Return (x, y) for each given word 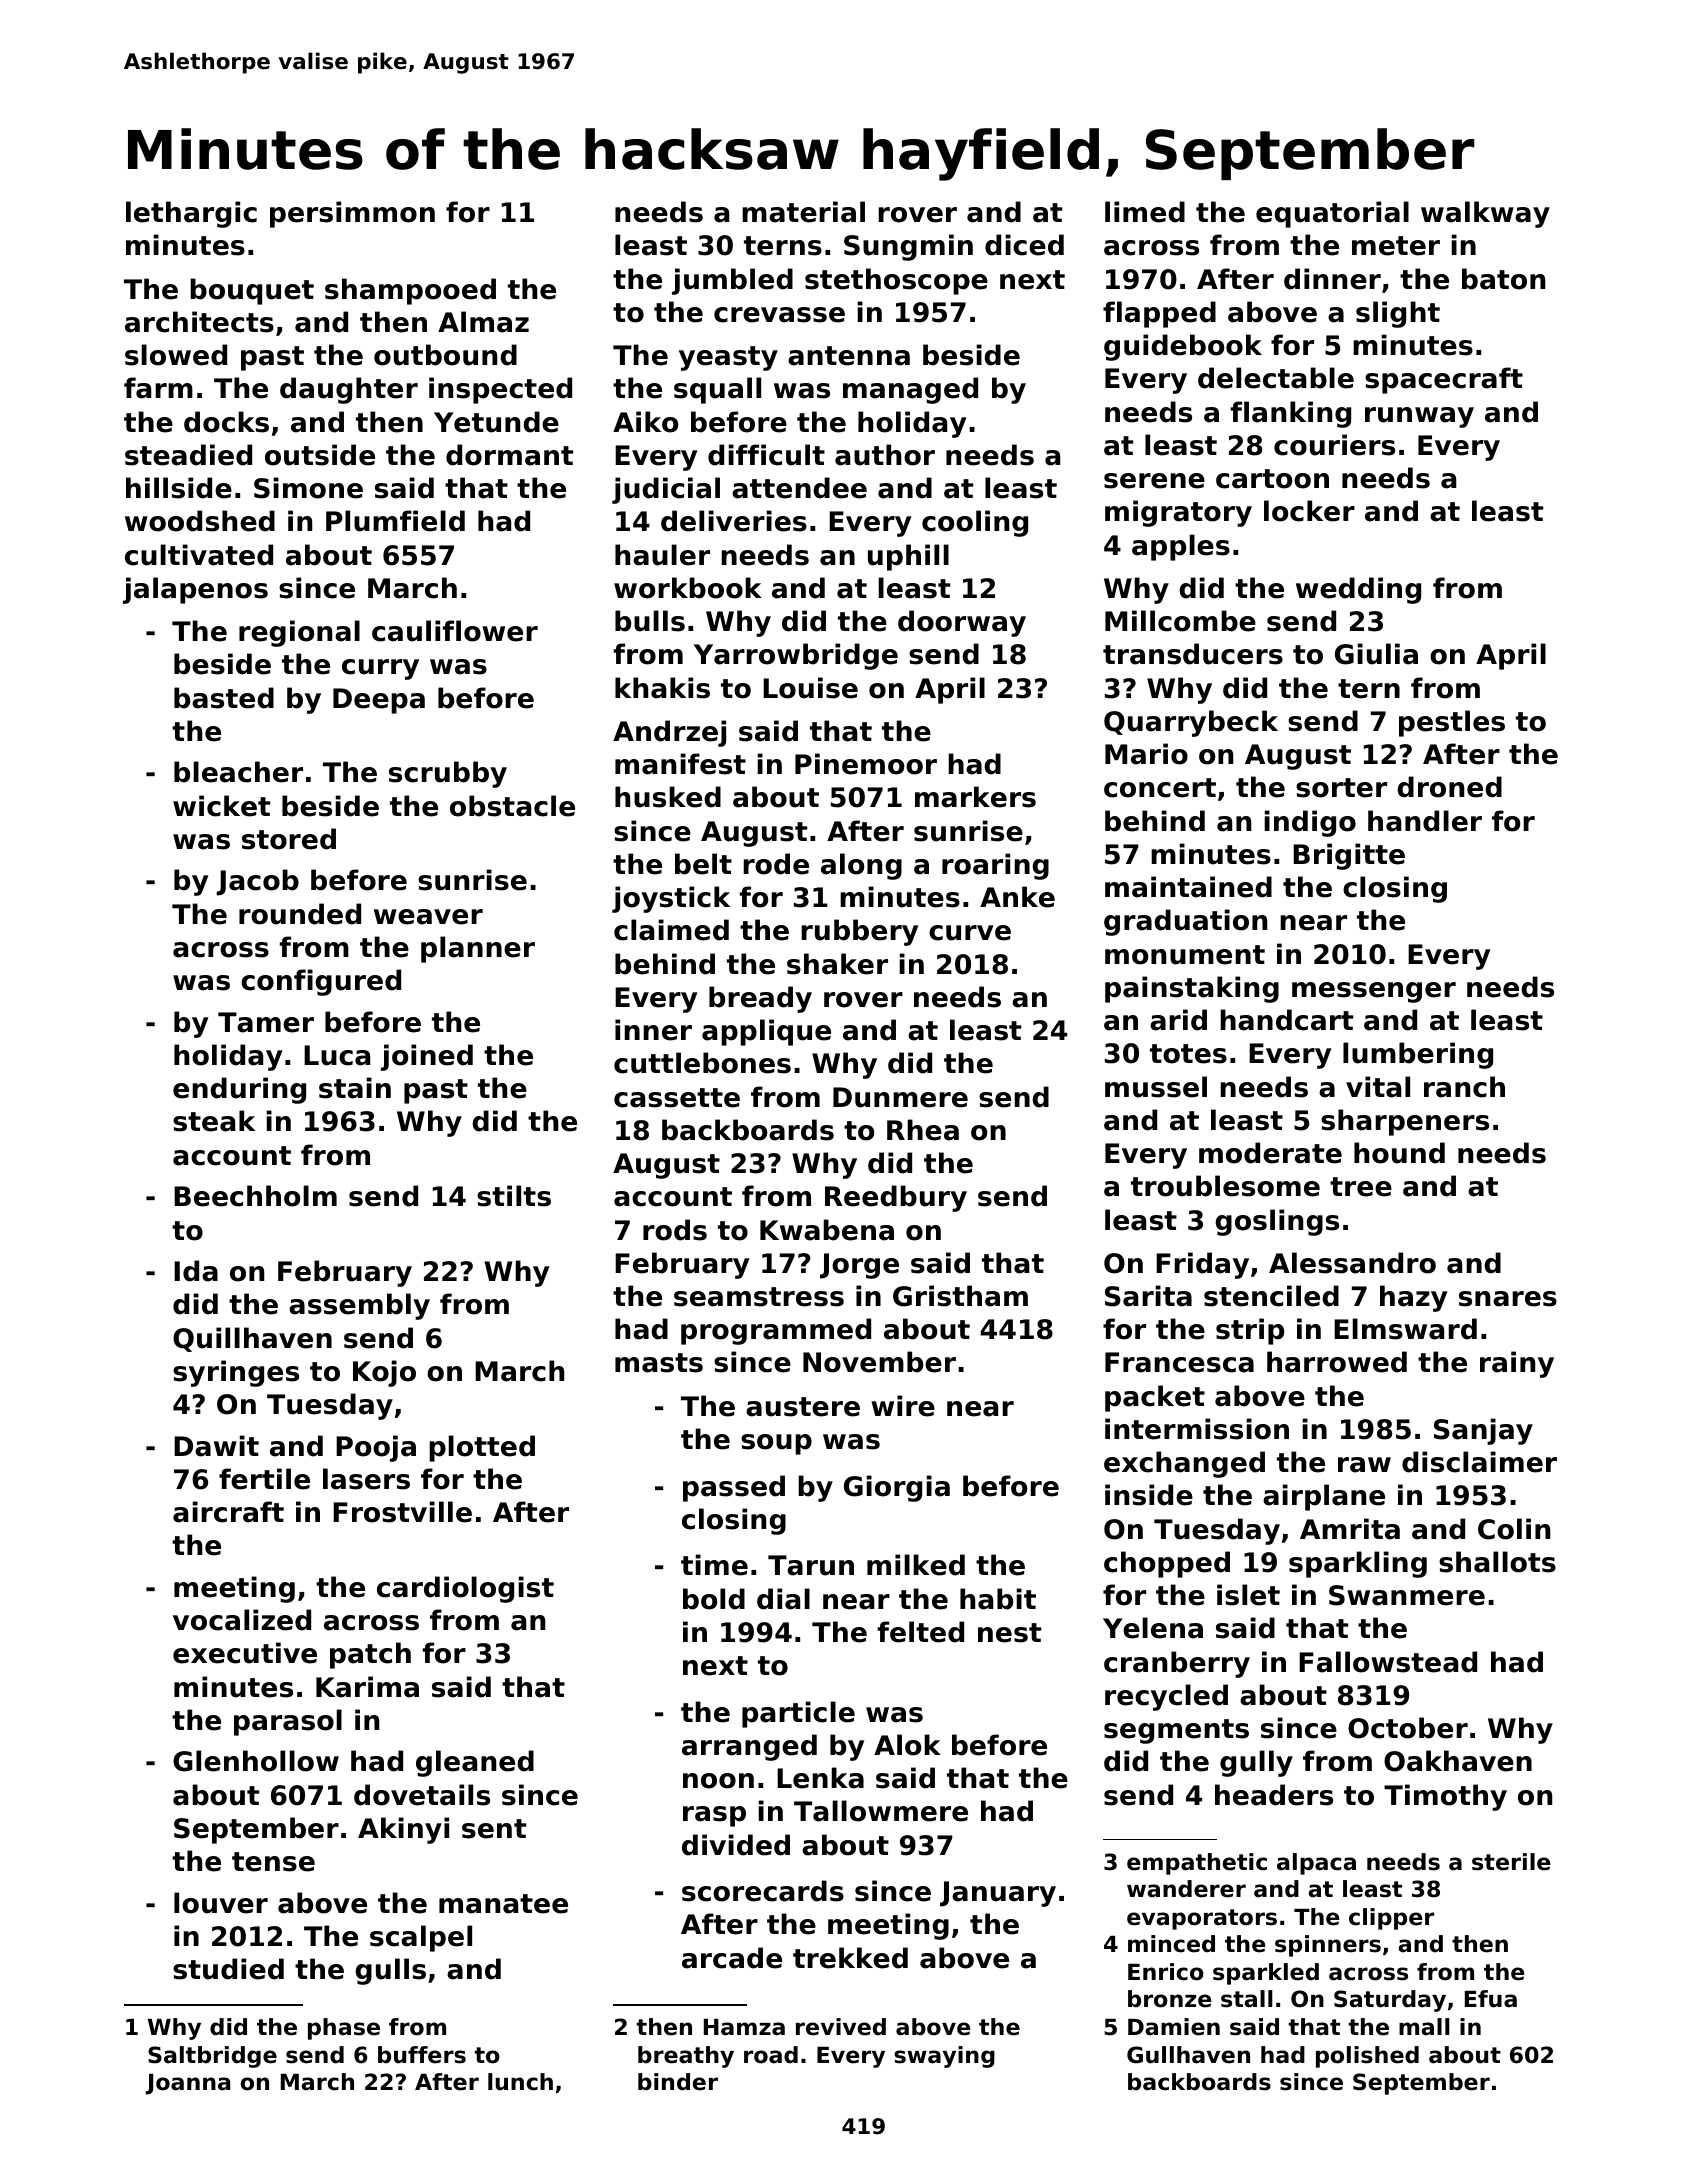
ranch (1464, 1087)
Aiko (645, 422)
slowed (176, 355)
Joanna (188, 2084)
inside (1149, 1495)
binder (678, 2082)
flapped (1159, 314)
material (803, 212)
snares (1508, 1299)
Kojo (384, 1373)
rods (675, 1230)
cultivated (199, 555)
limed (1145, 212)
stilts (514, 1196)
